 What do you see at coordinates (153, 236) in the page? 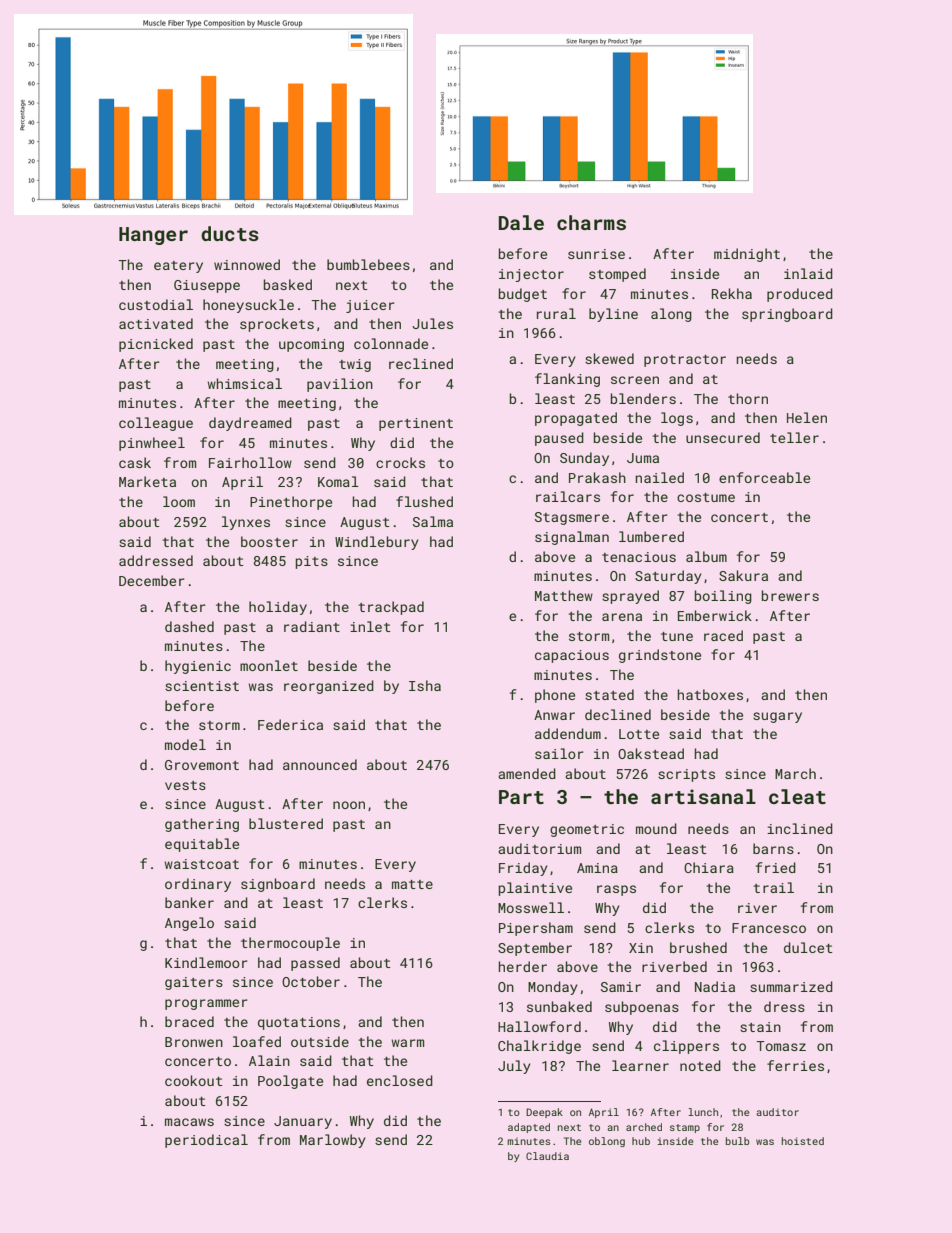
I see `Hanger` at bounding box center [153, 236].
